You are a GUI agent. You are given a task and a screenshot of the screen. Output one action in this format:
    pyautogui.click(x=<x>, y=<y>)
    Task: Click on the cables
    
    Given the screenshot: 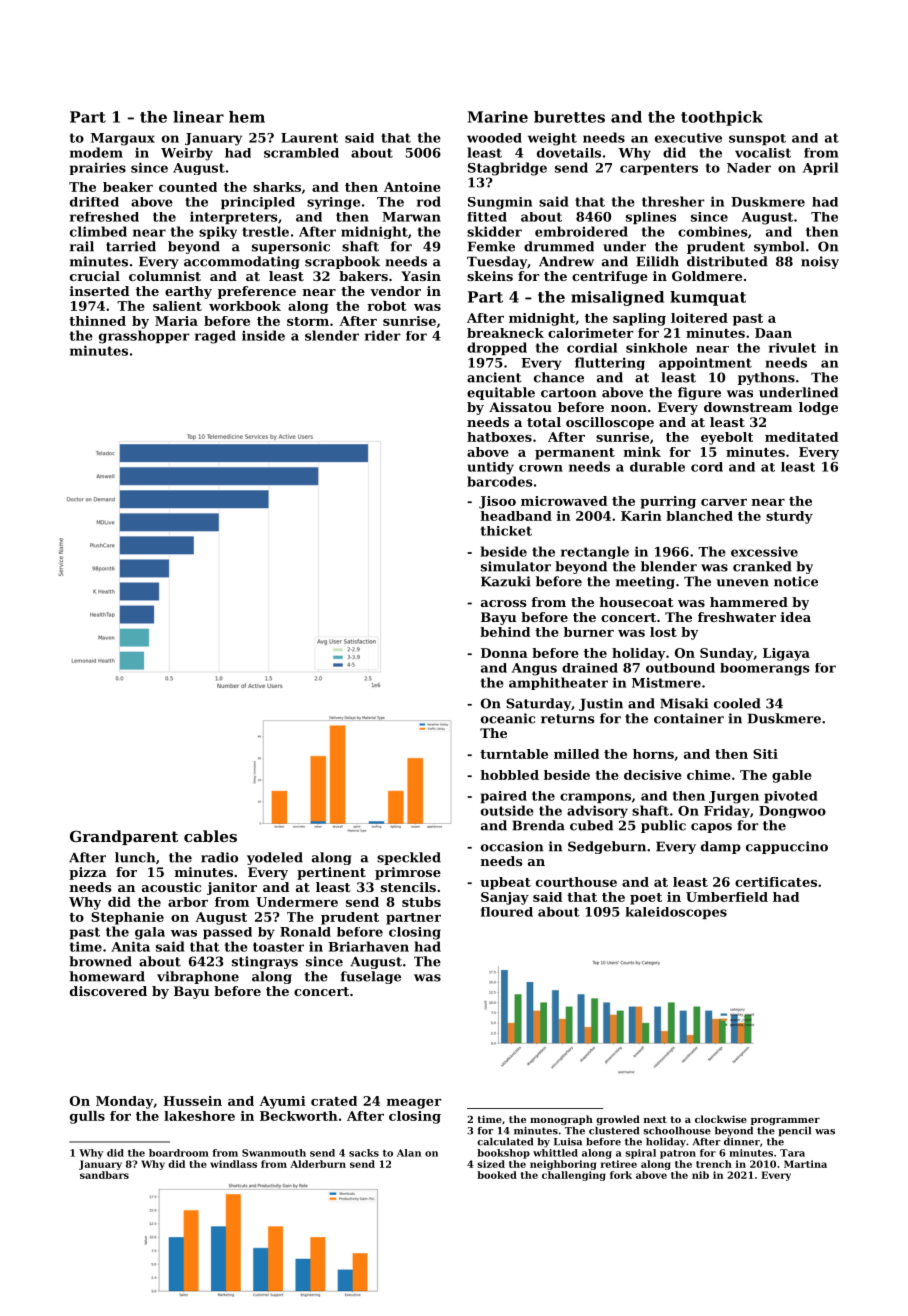 What is the action you would take?
    pyautogui.click(x=210, y=836)
